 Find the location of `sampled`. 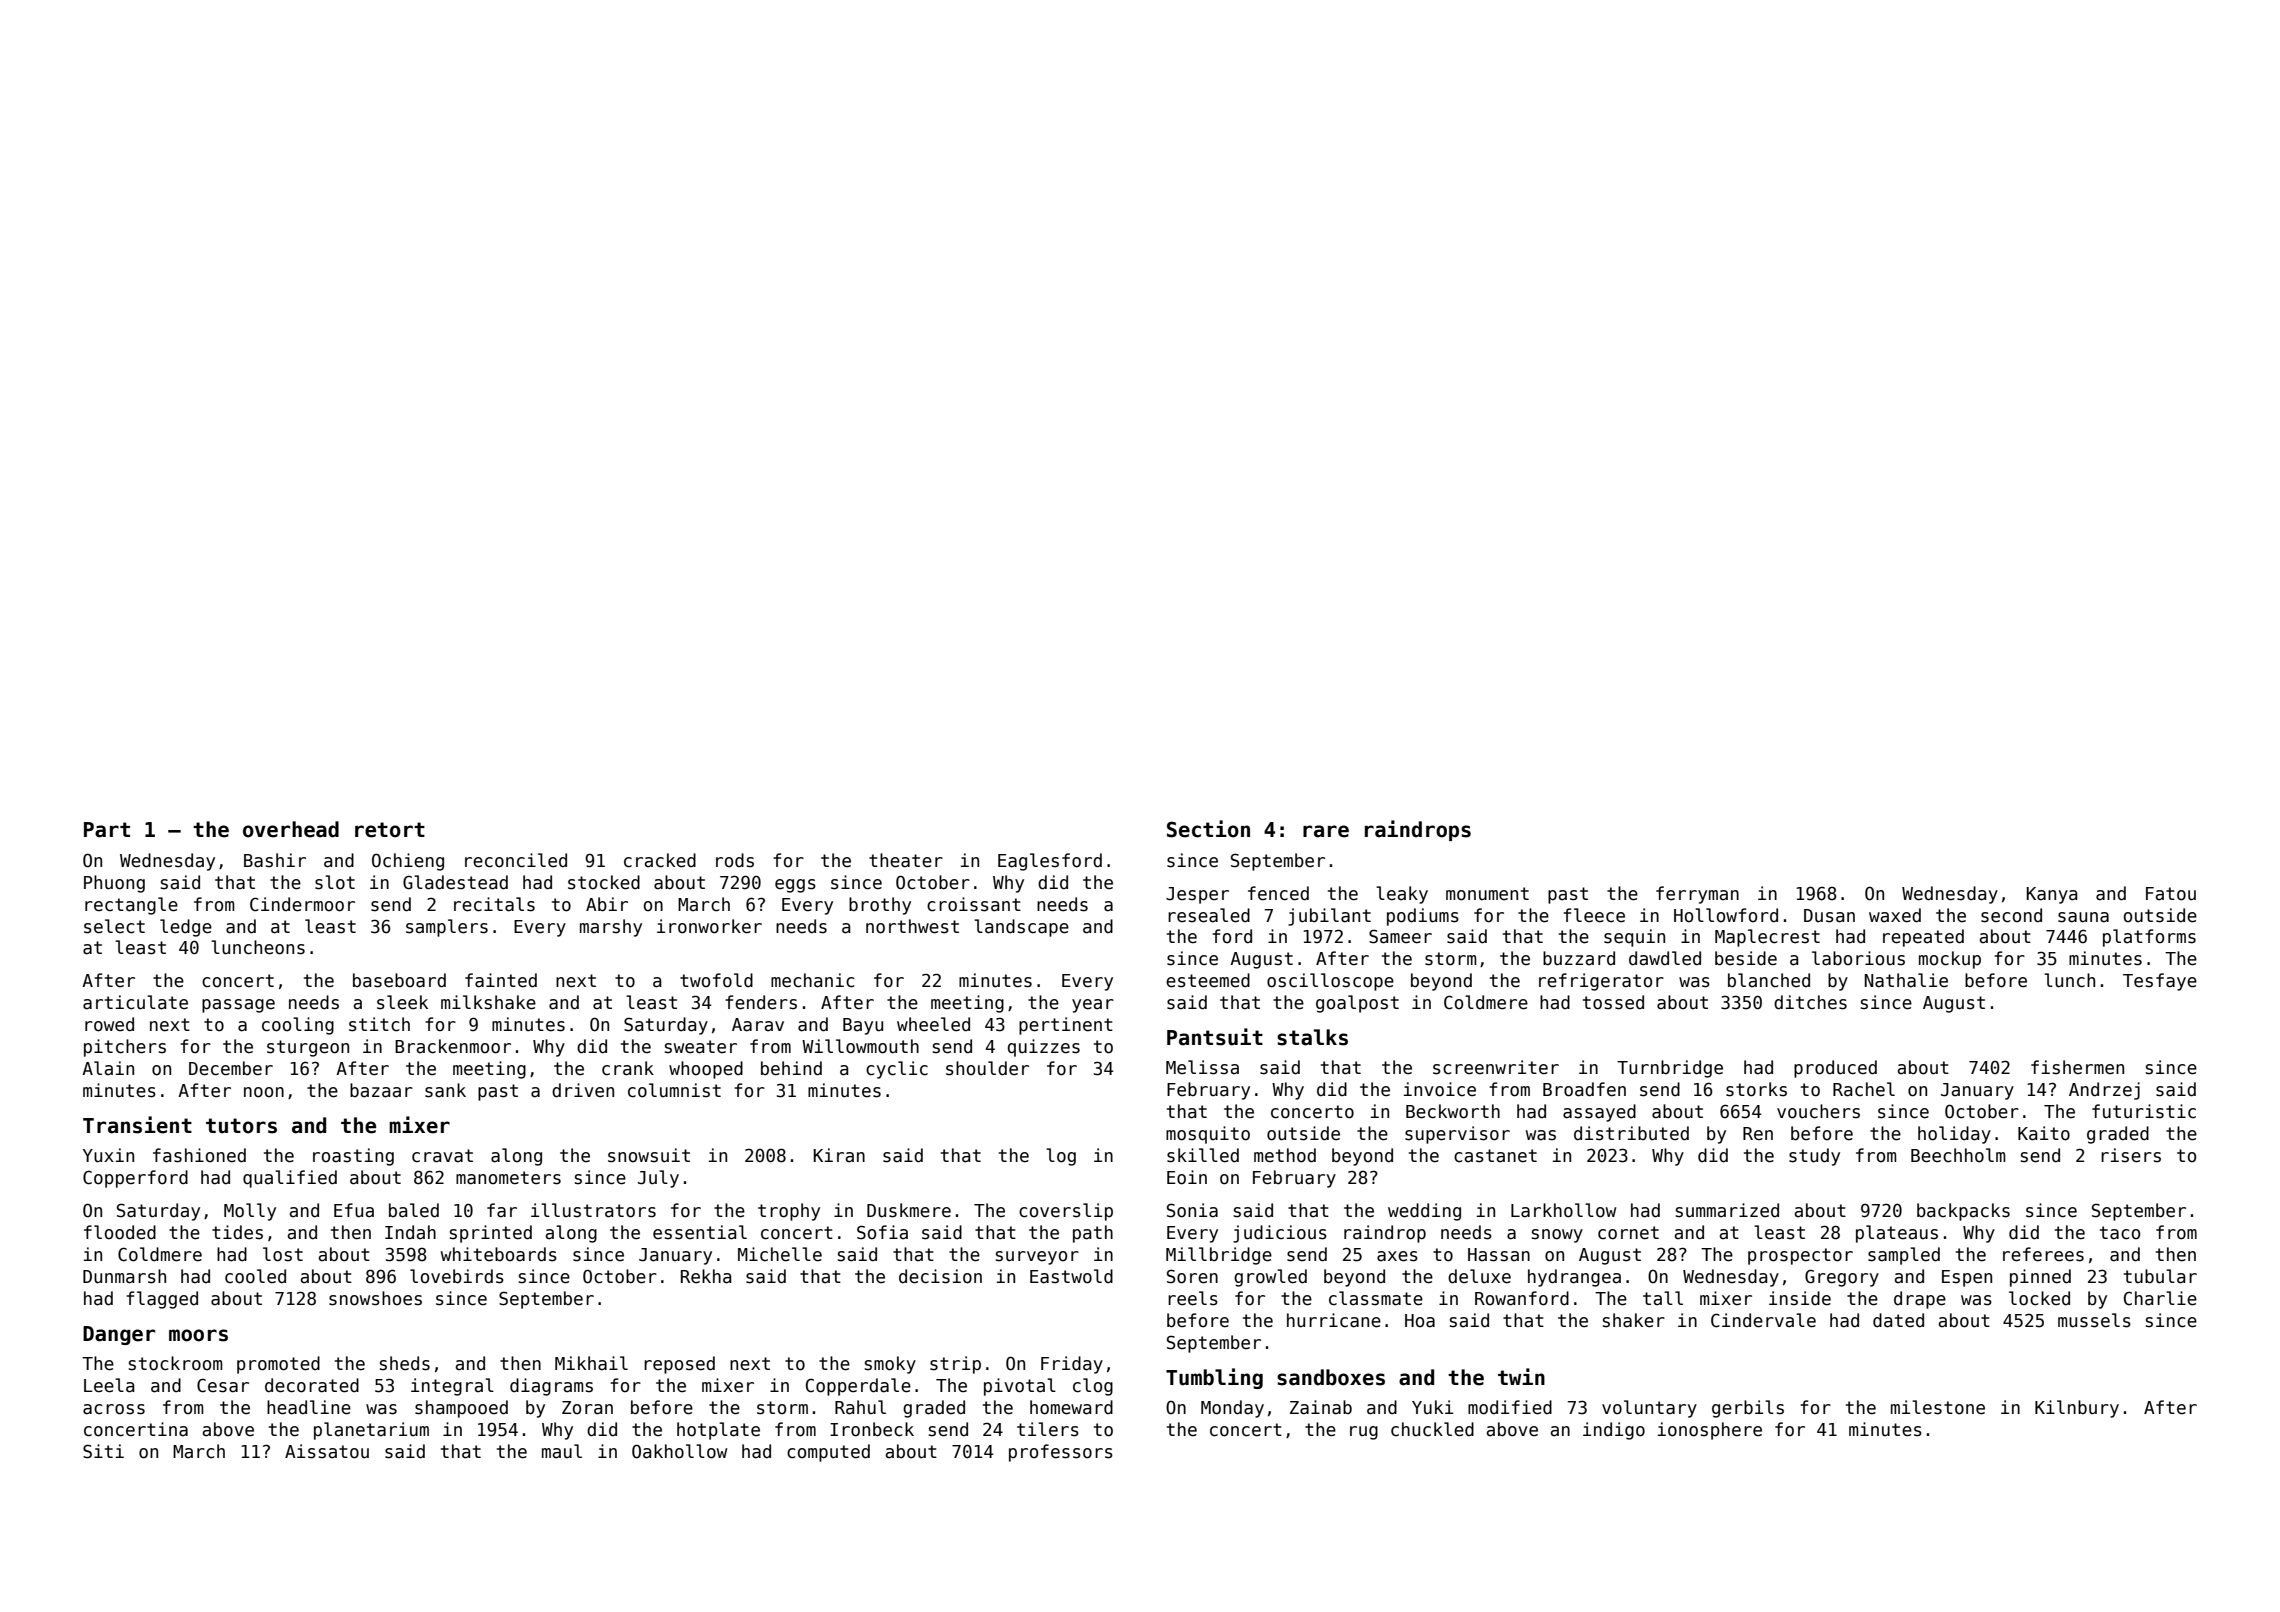

sampled is located at coordinates (1904, 1256).
